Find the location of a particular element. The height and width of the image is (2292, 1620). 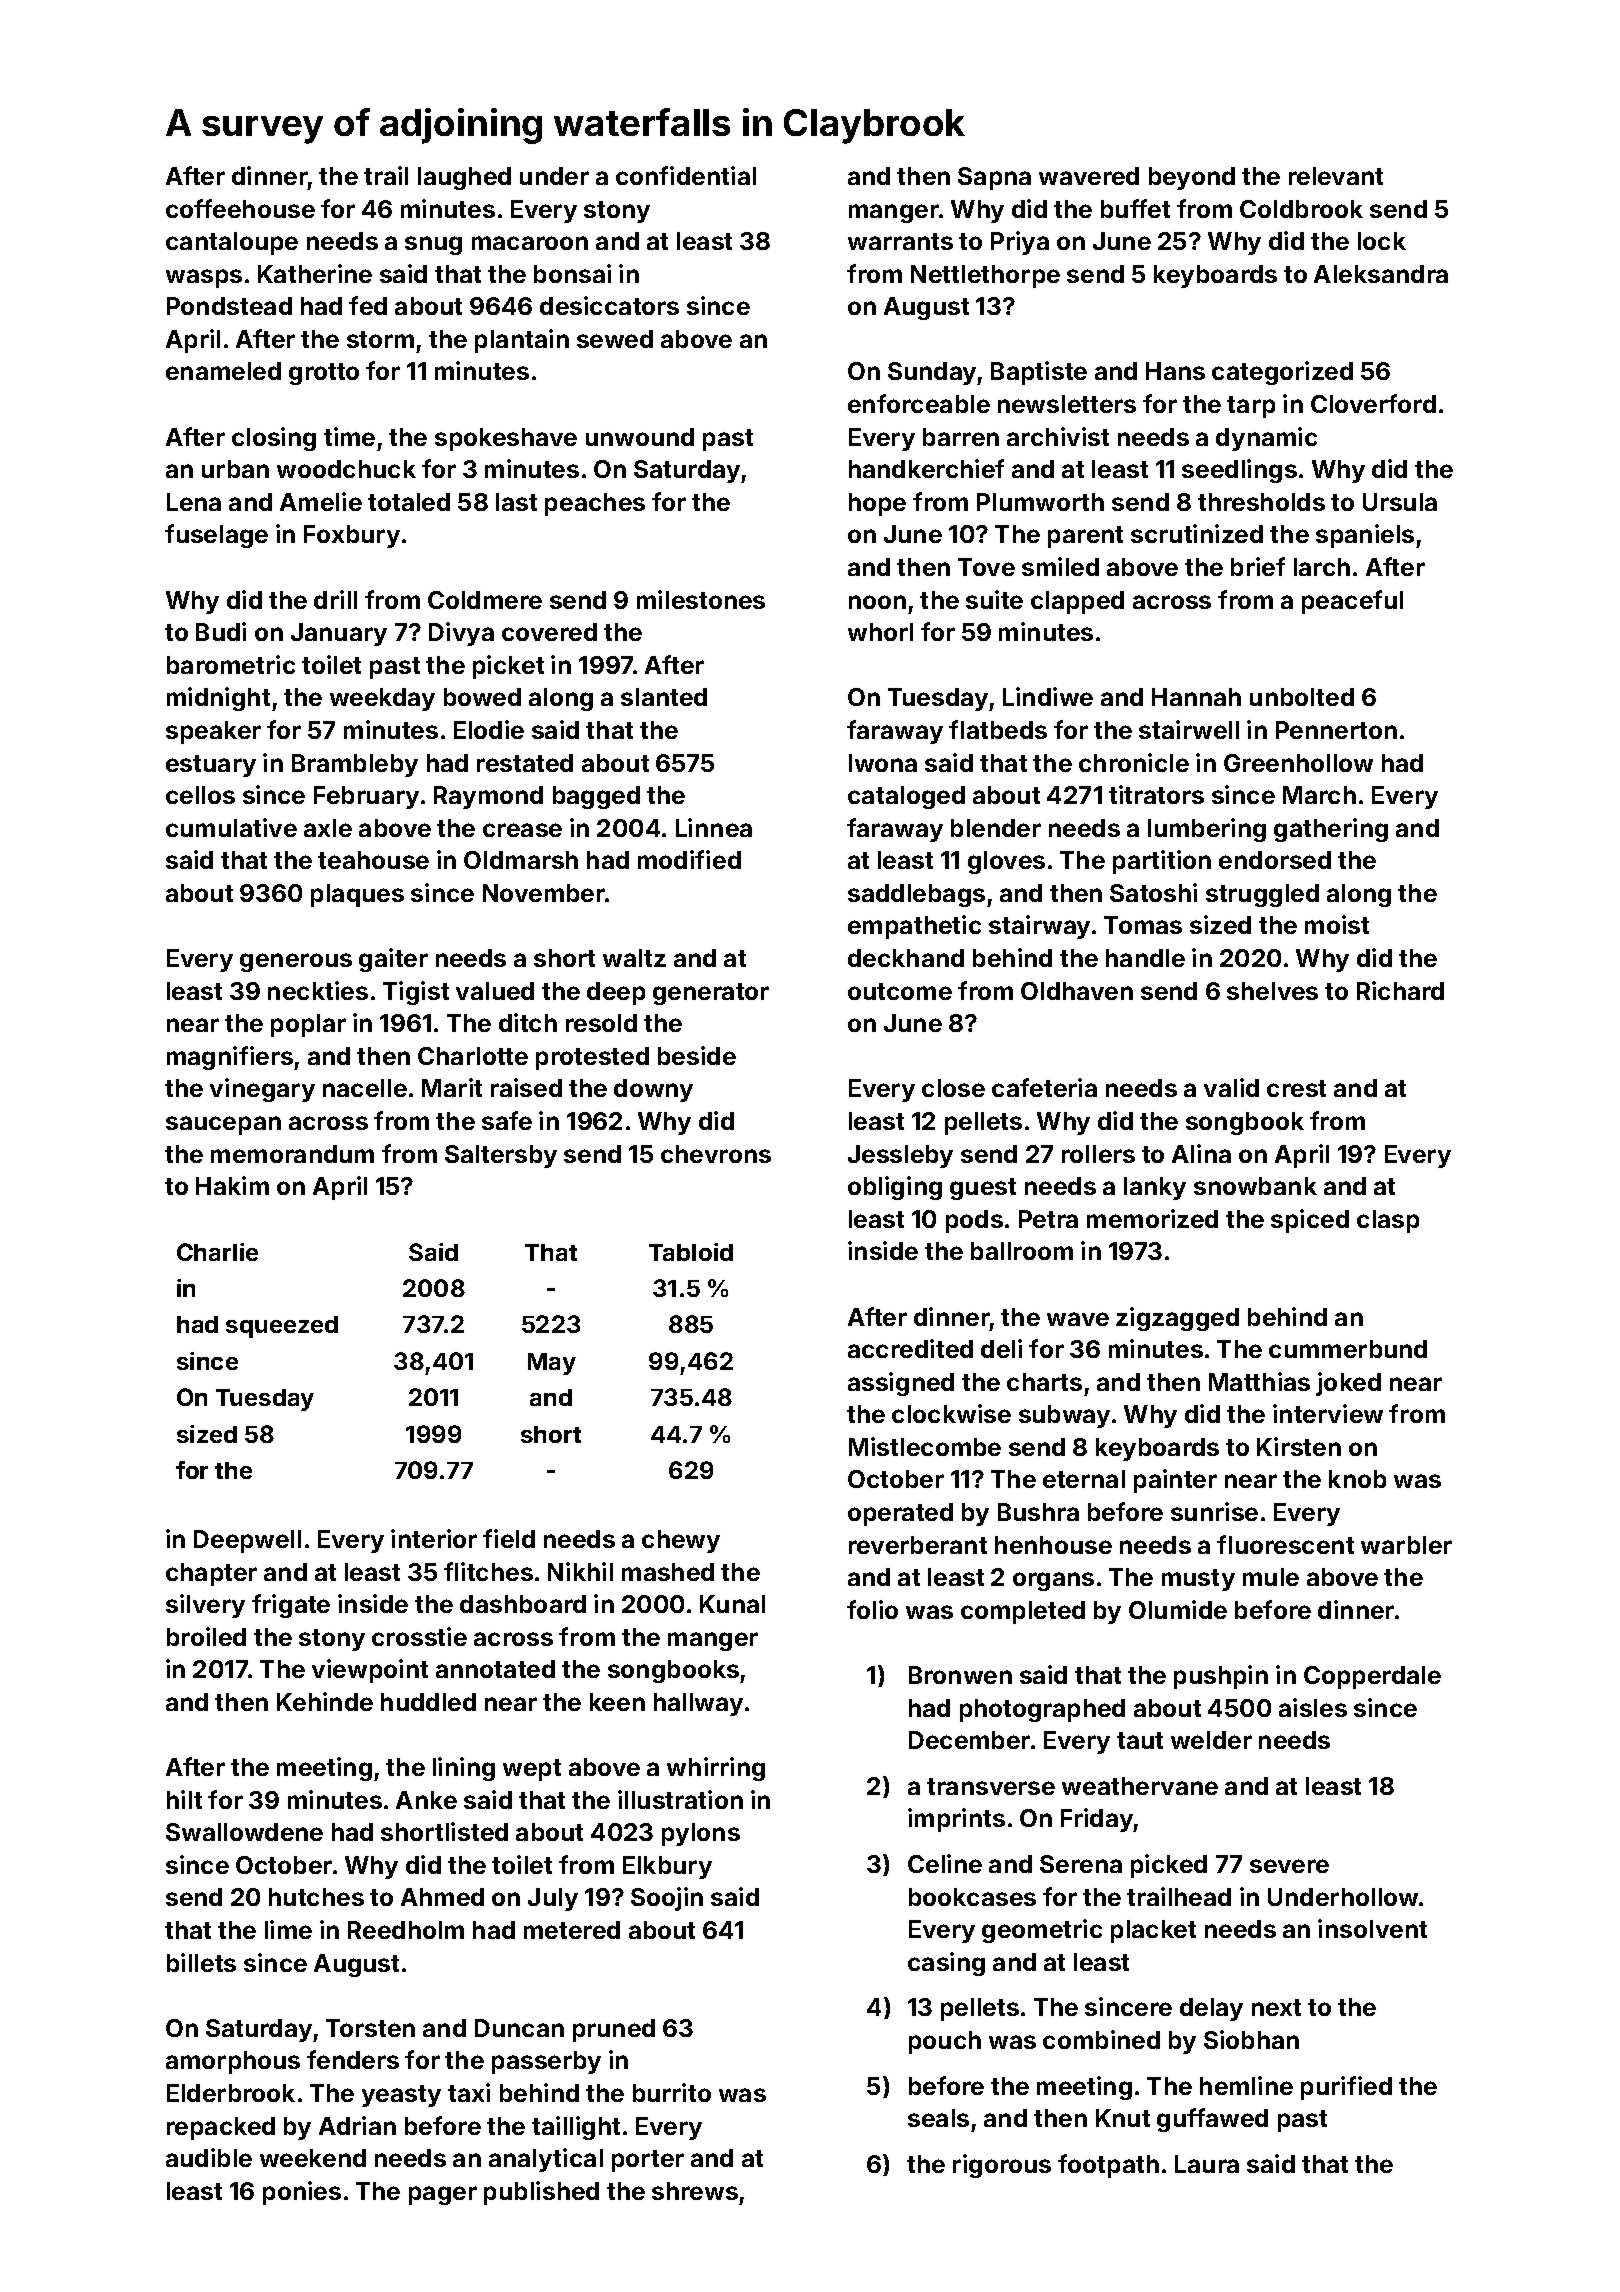

Tabloid is located at coordinates (691, 1252).
